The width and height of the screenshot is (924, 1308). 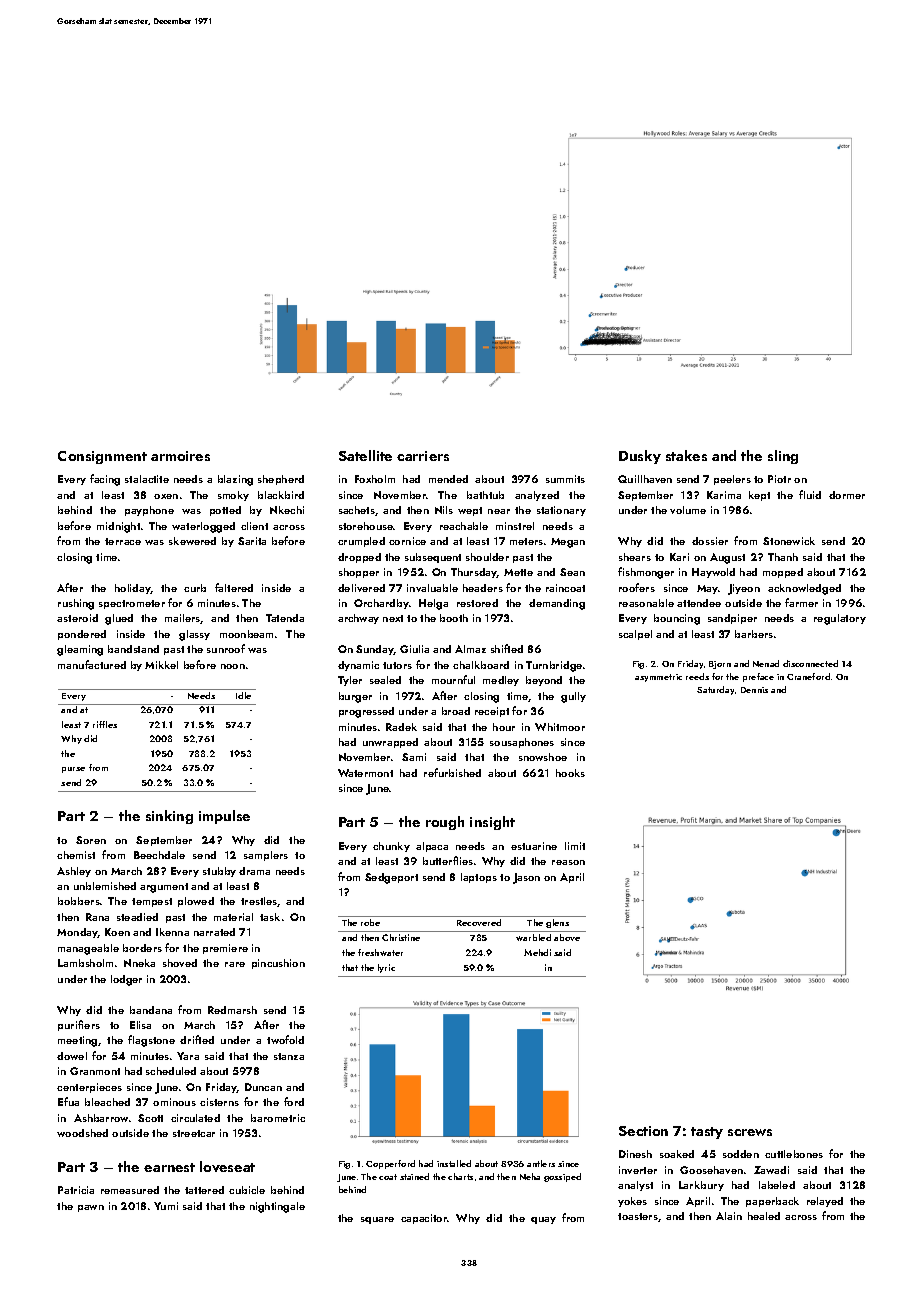 What do you see at coordinates (445, 823) in the screenshot?
I see `rough` at bounding box center [445, 823].
